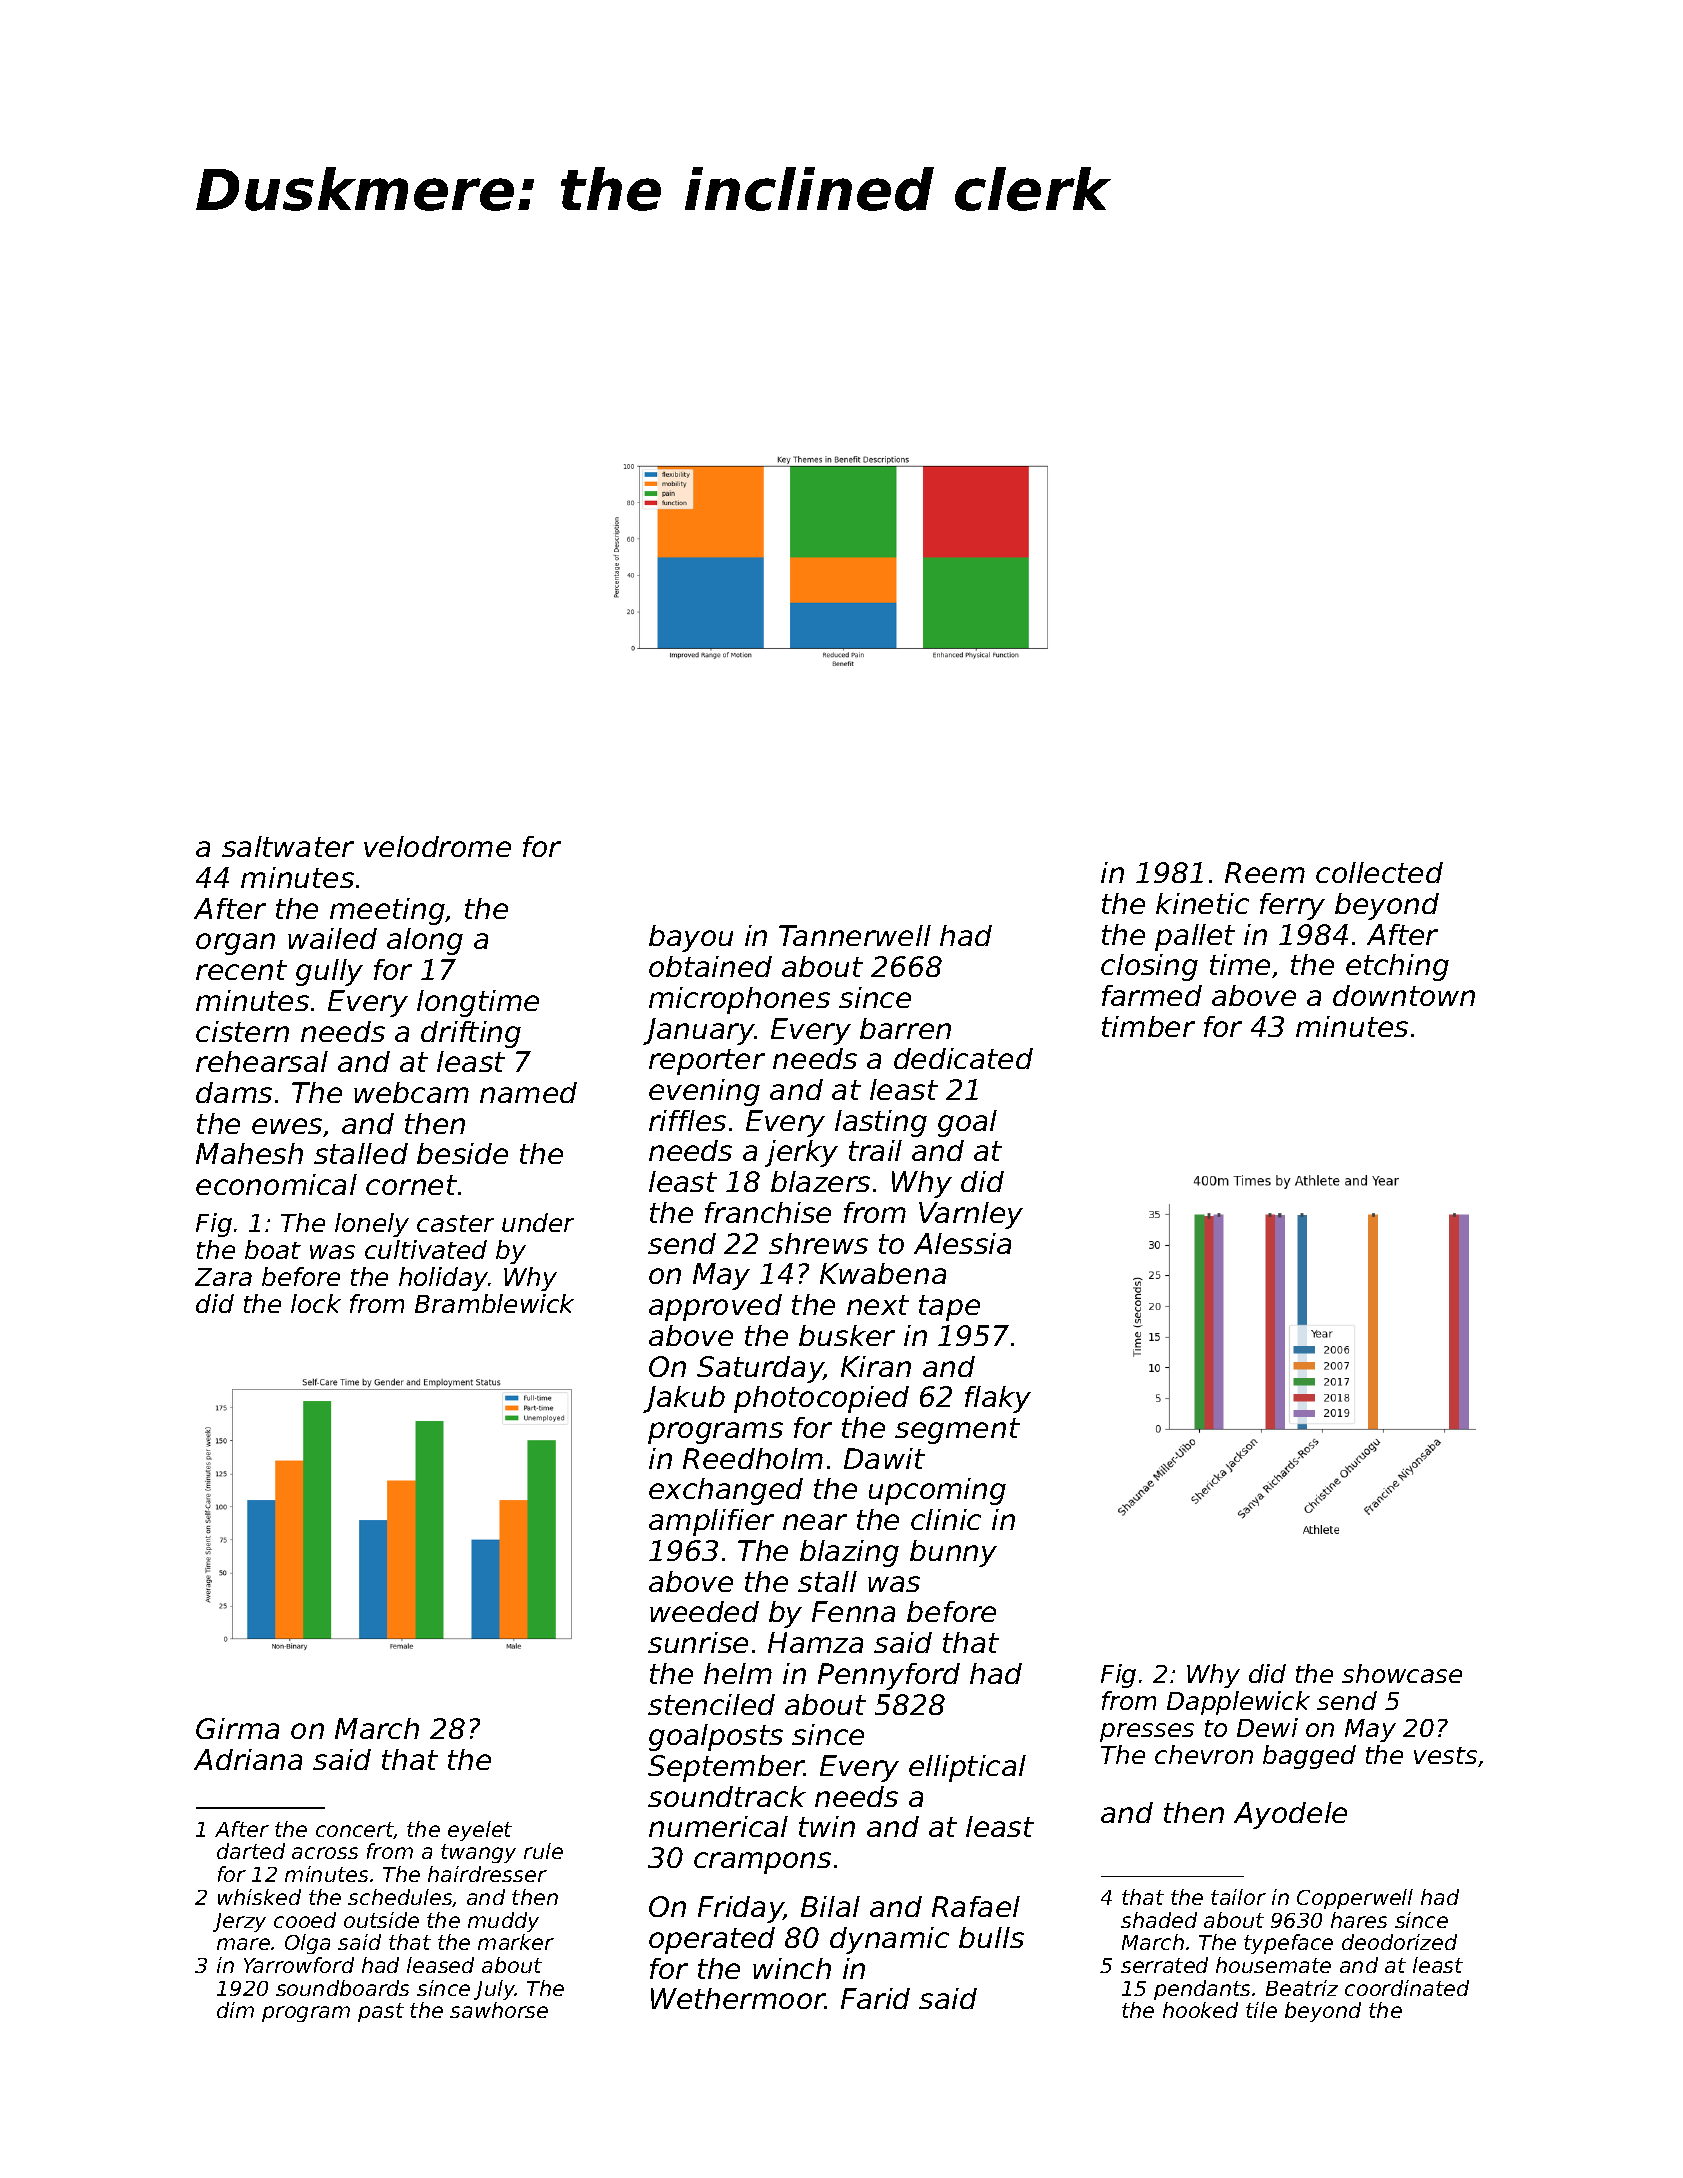  Describe the element at coordinates (288, 846) in the document. I see `saltwater` at that location.
